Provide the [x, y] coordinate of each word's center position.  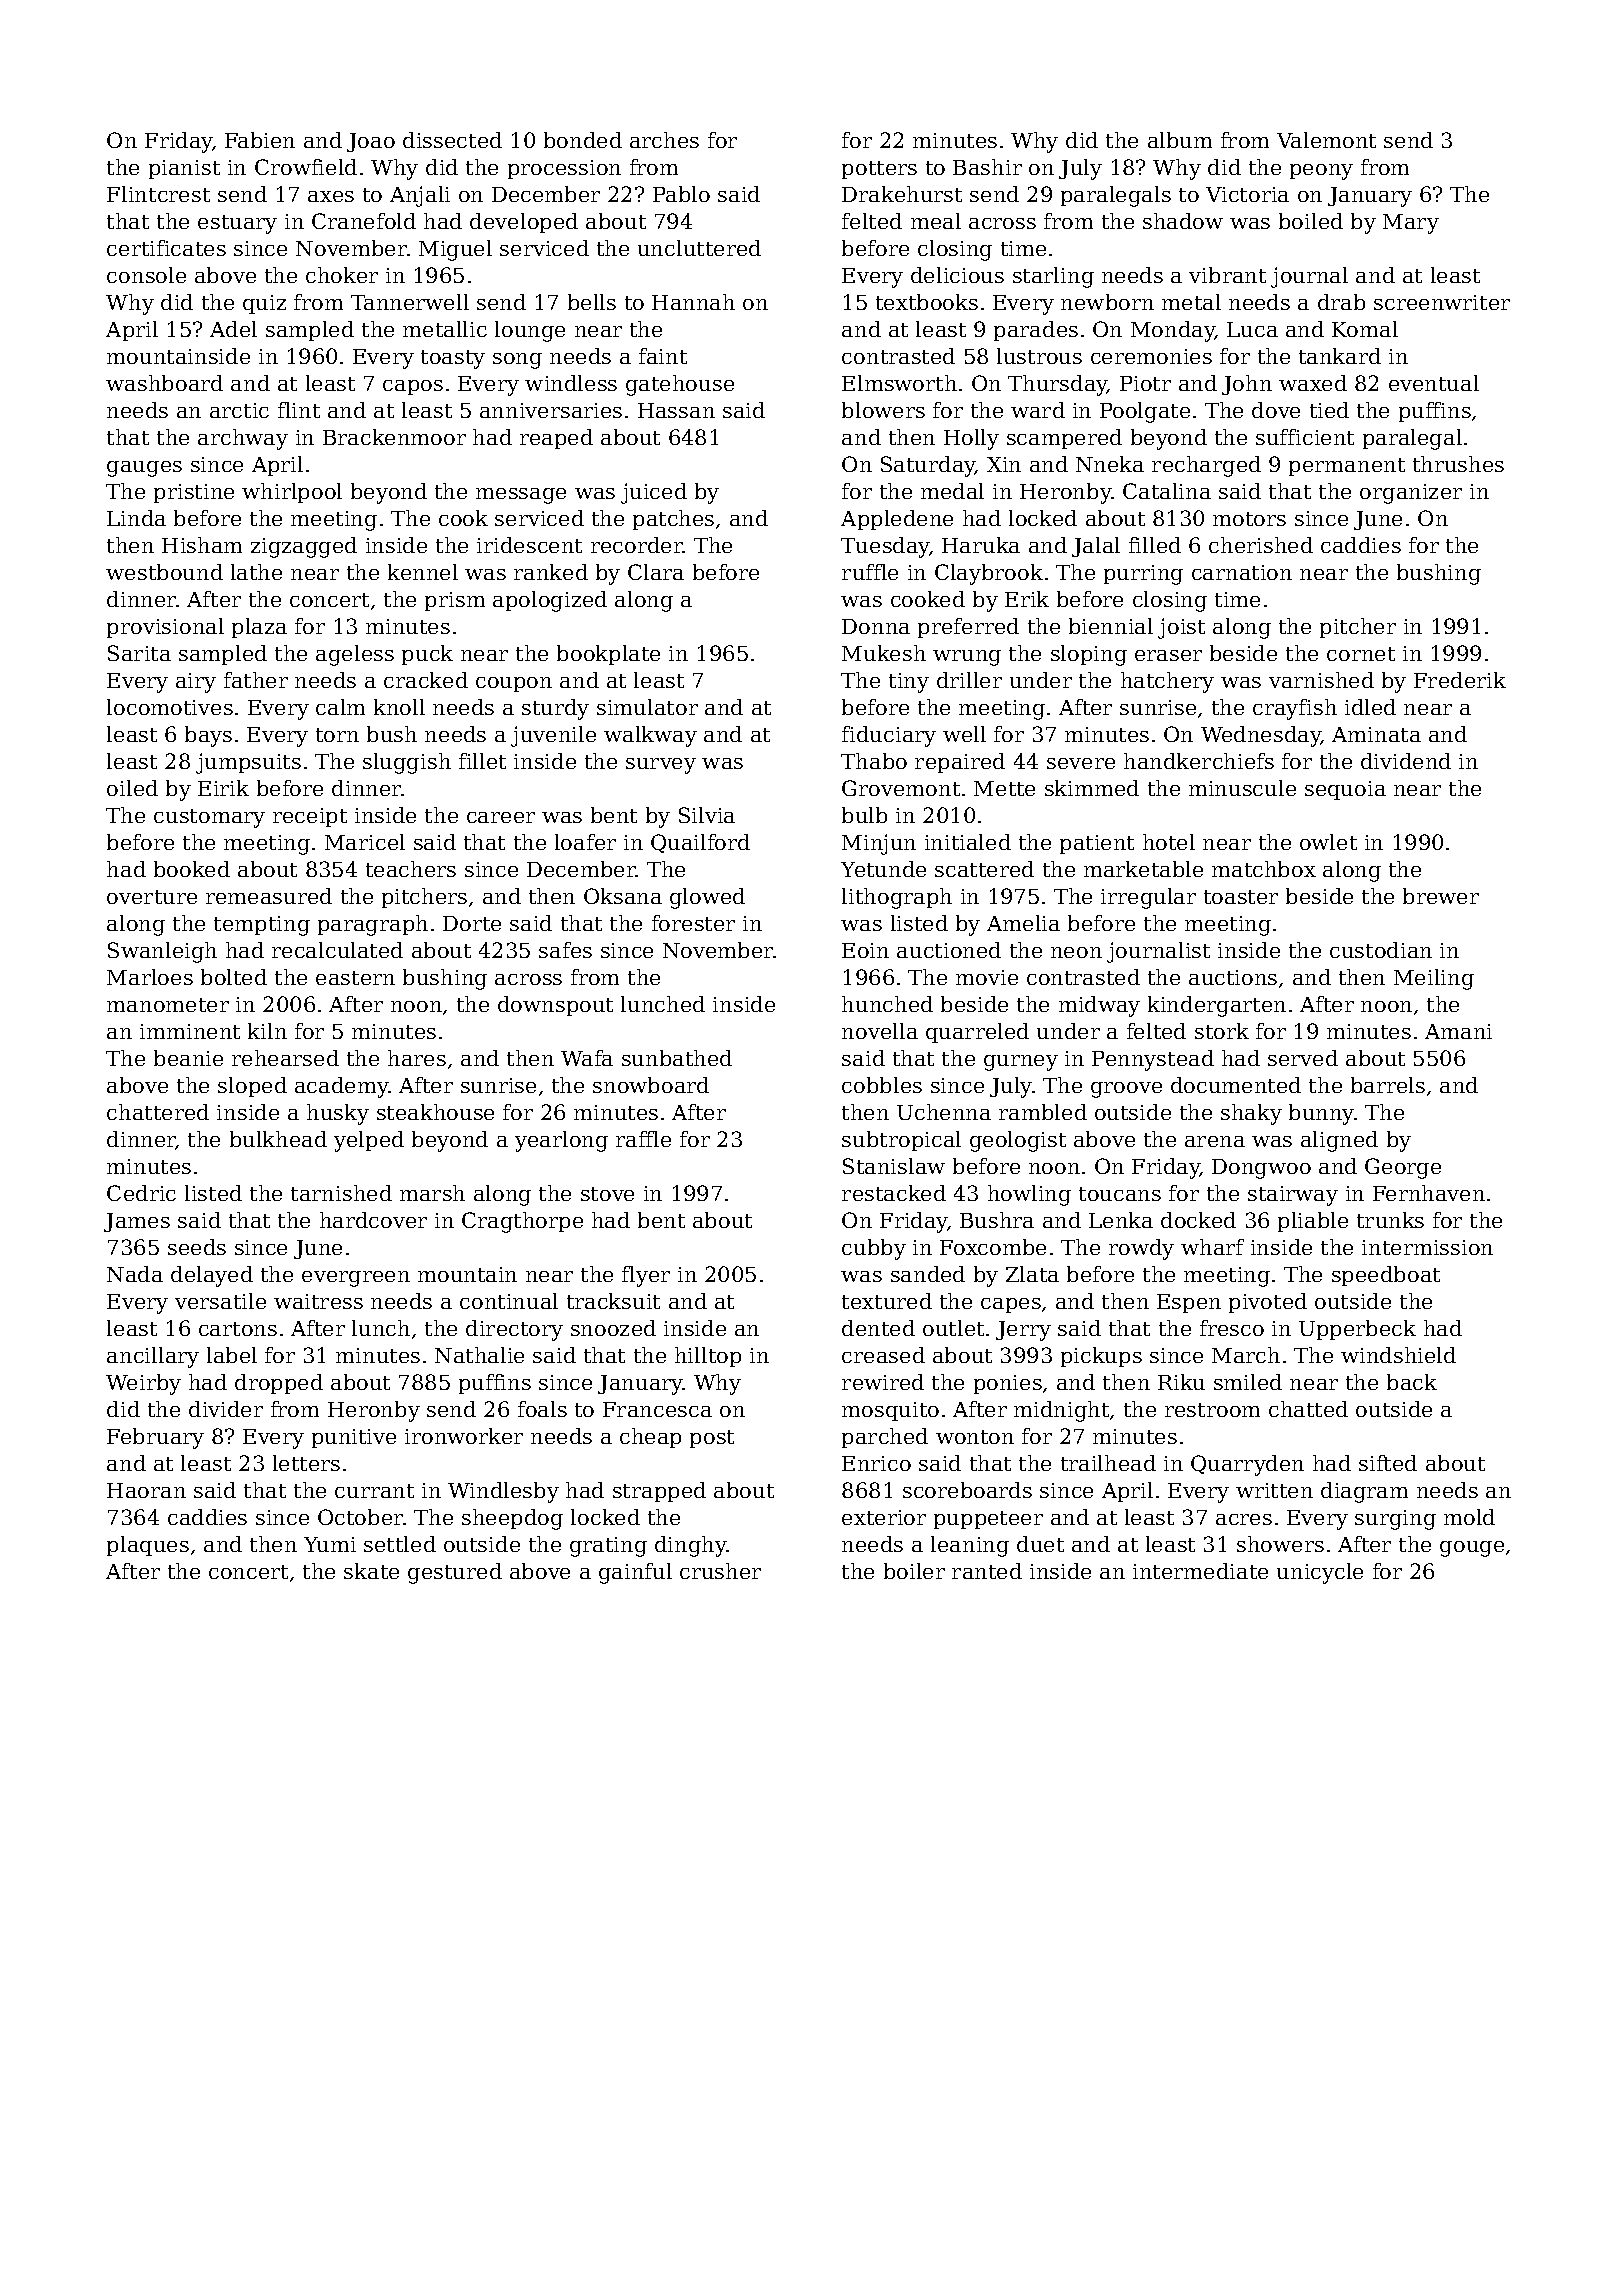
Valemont [1326, 140]
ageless [355, 655]
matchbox [1264, 869]
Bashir [987, 167]
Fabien [260, 140]
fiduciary [889, 736]
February [155, 1438]
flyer [646, 1276]
